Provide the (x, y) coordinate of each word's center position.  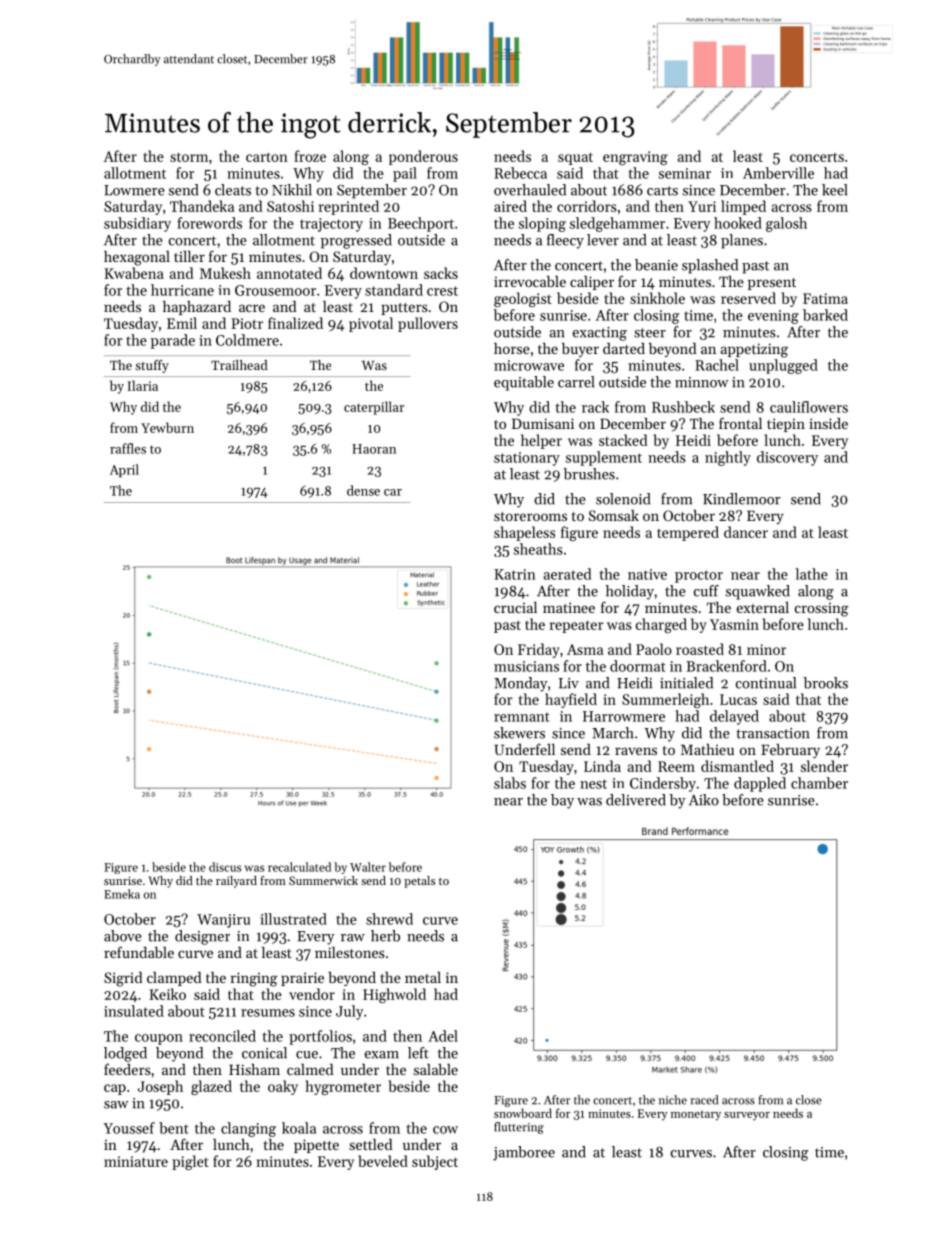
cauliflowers (809, 407)
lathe (811, 574)
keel (835, 190)
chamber (819, 783)
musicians (526, 666)
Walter (368, 867)
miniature (136, 1161)
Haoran (374, 449)
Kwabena (134, 273)
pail (405, 174)
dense (363, 490)
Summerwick (323, 880)
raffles (128, 448)
